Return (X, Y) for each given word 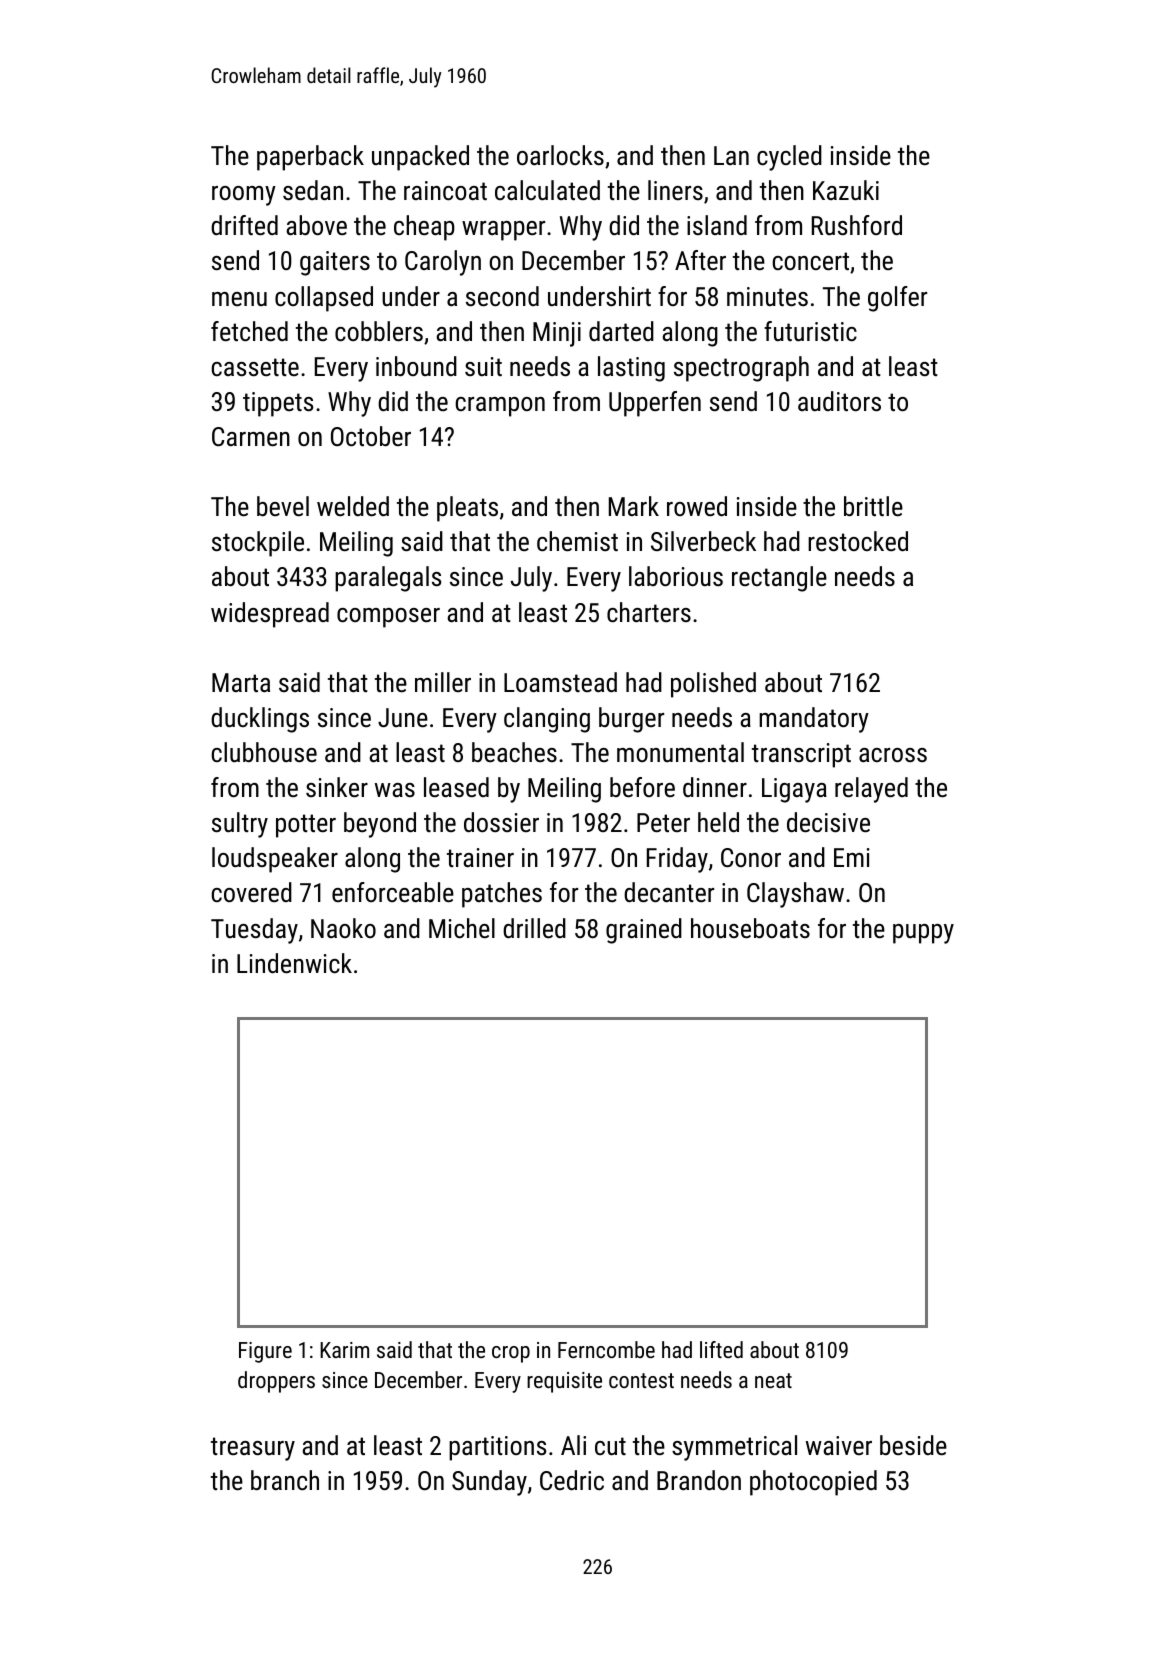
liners (675, 190)
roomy (244, 196)
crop (511, 1354)
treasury (253, 1449)
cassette (255, 367)
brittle (873, 506)
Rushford (857, 225)
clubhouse (264, 752)
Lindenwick (294, 963)
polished (713, 685)
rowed (697, 506)
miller (443, 682)
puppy (923, 934)
